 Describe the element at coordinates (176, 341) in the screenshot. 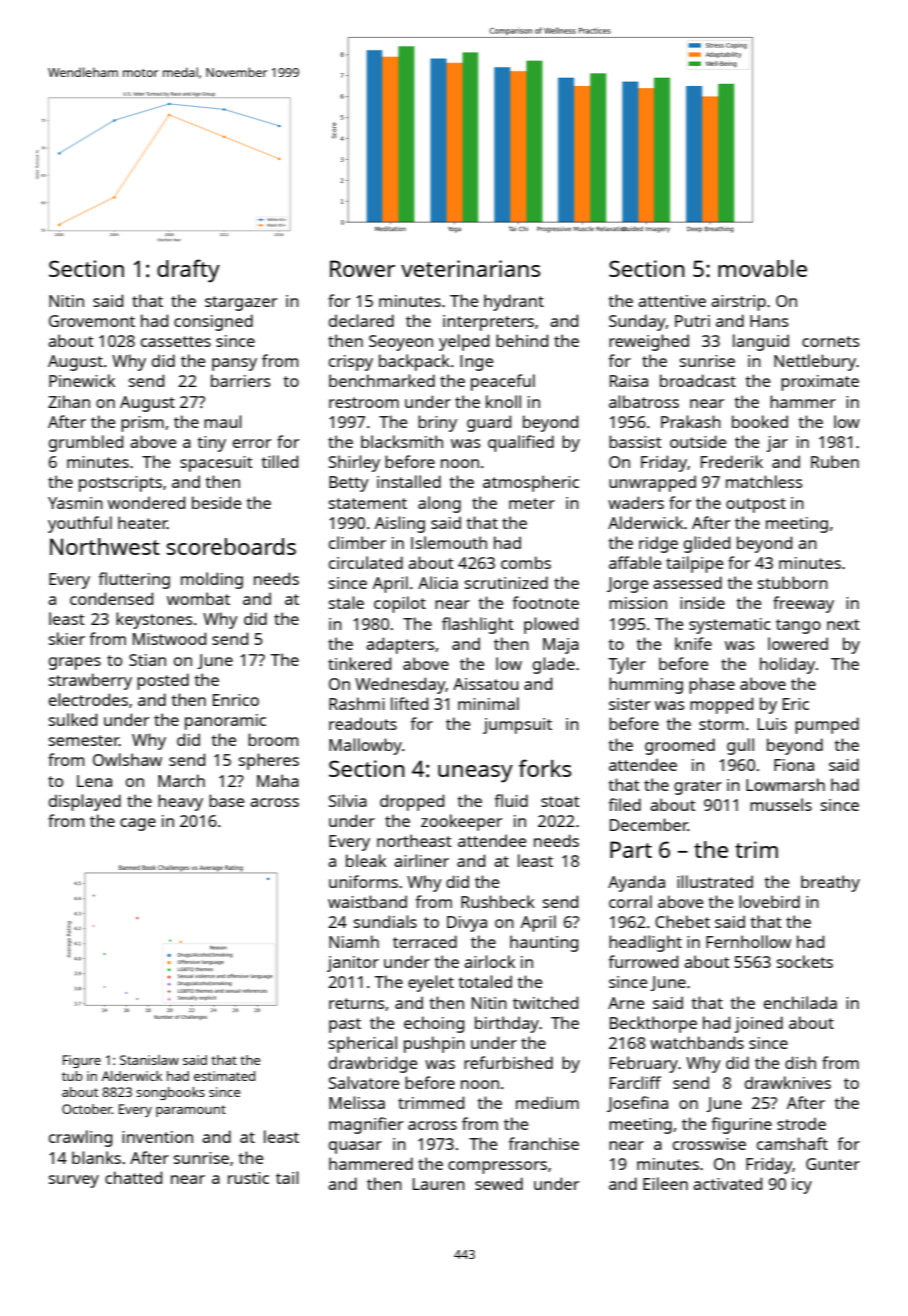

I see `cassettes` at that location.
